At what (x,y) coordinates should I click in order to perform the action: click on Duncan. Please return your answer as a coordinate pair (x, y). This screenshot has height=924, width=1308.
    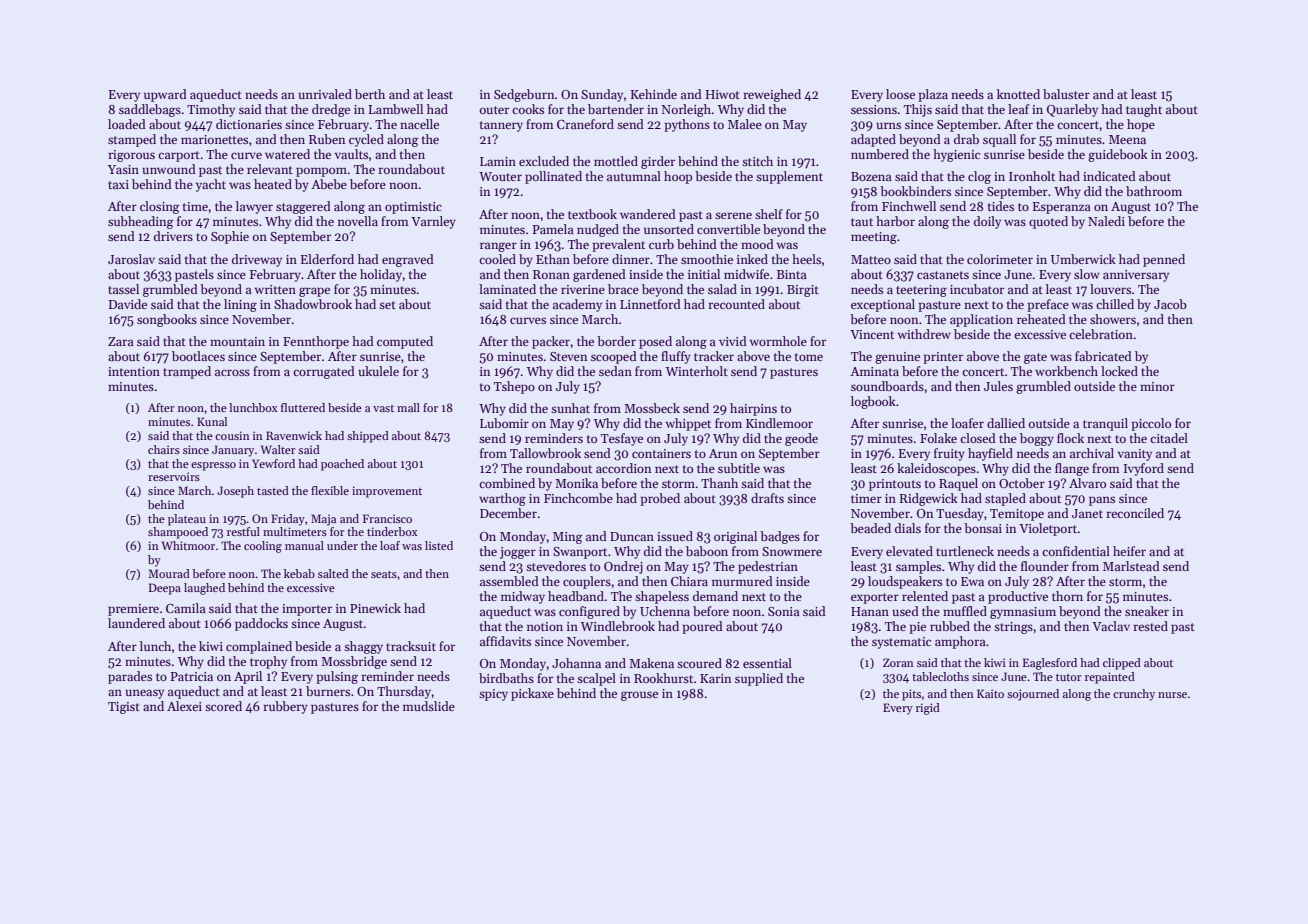
    Looking at the image, I should click on (632, 536).
